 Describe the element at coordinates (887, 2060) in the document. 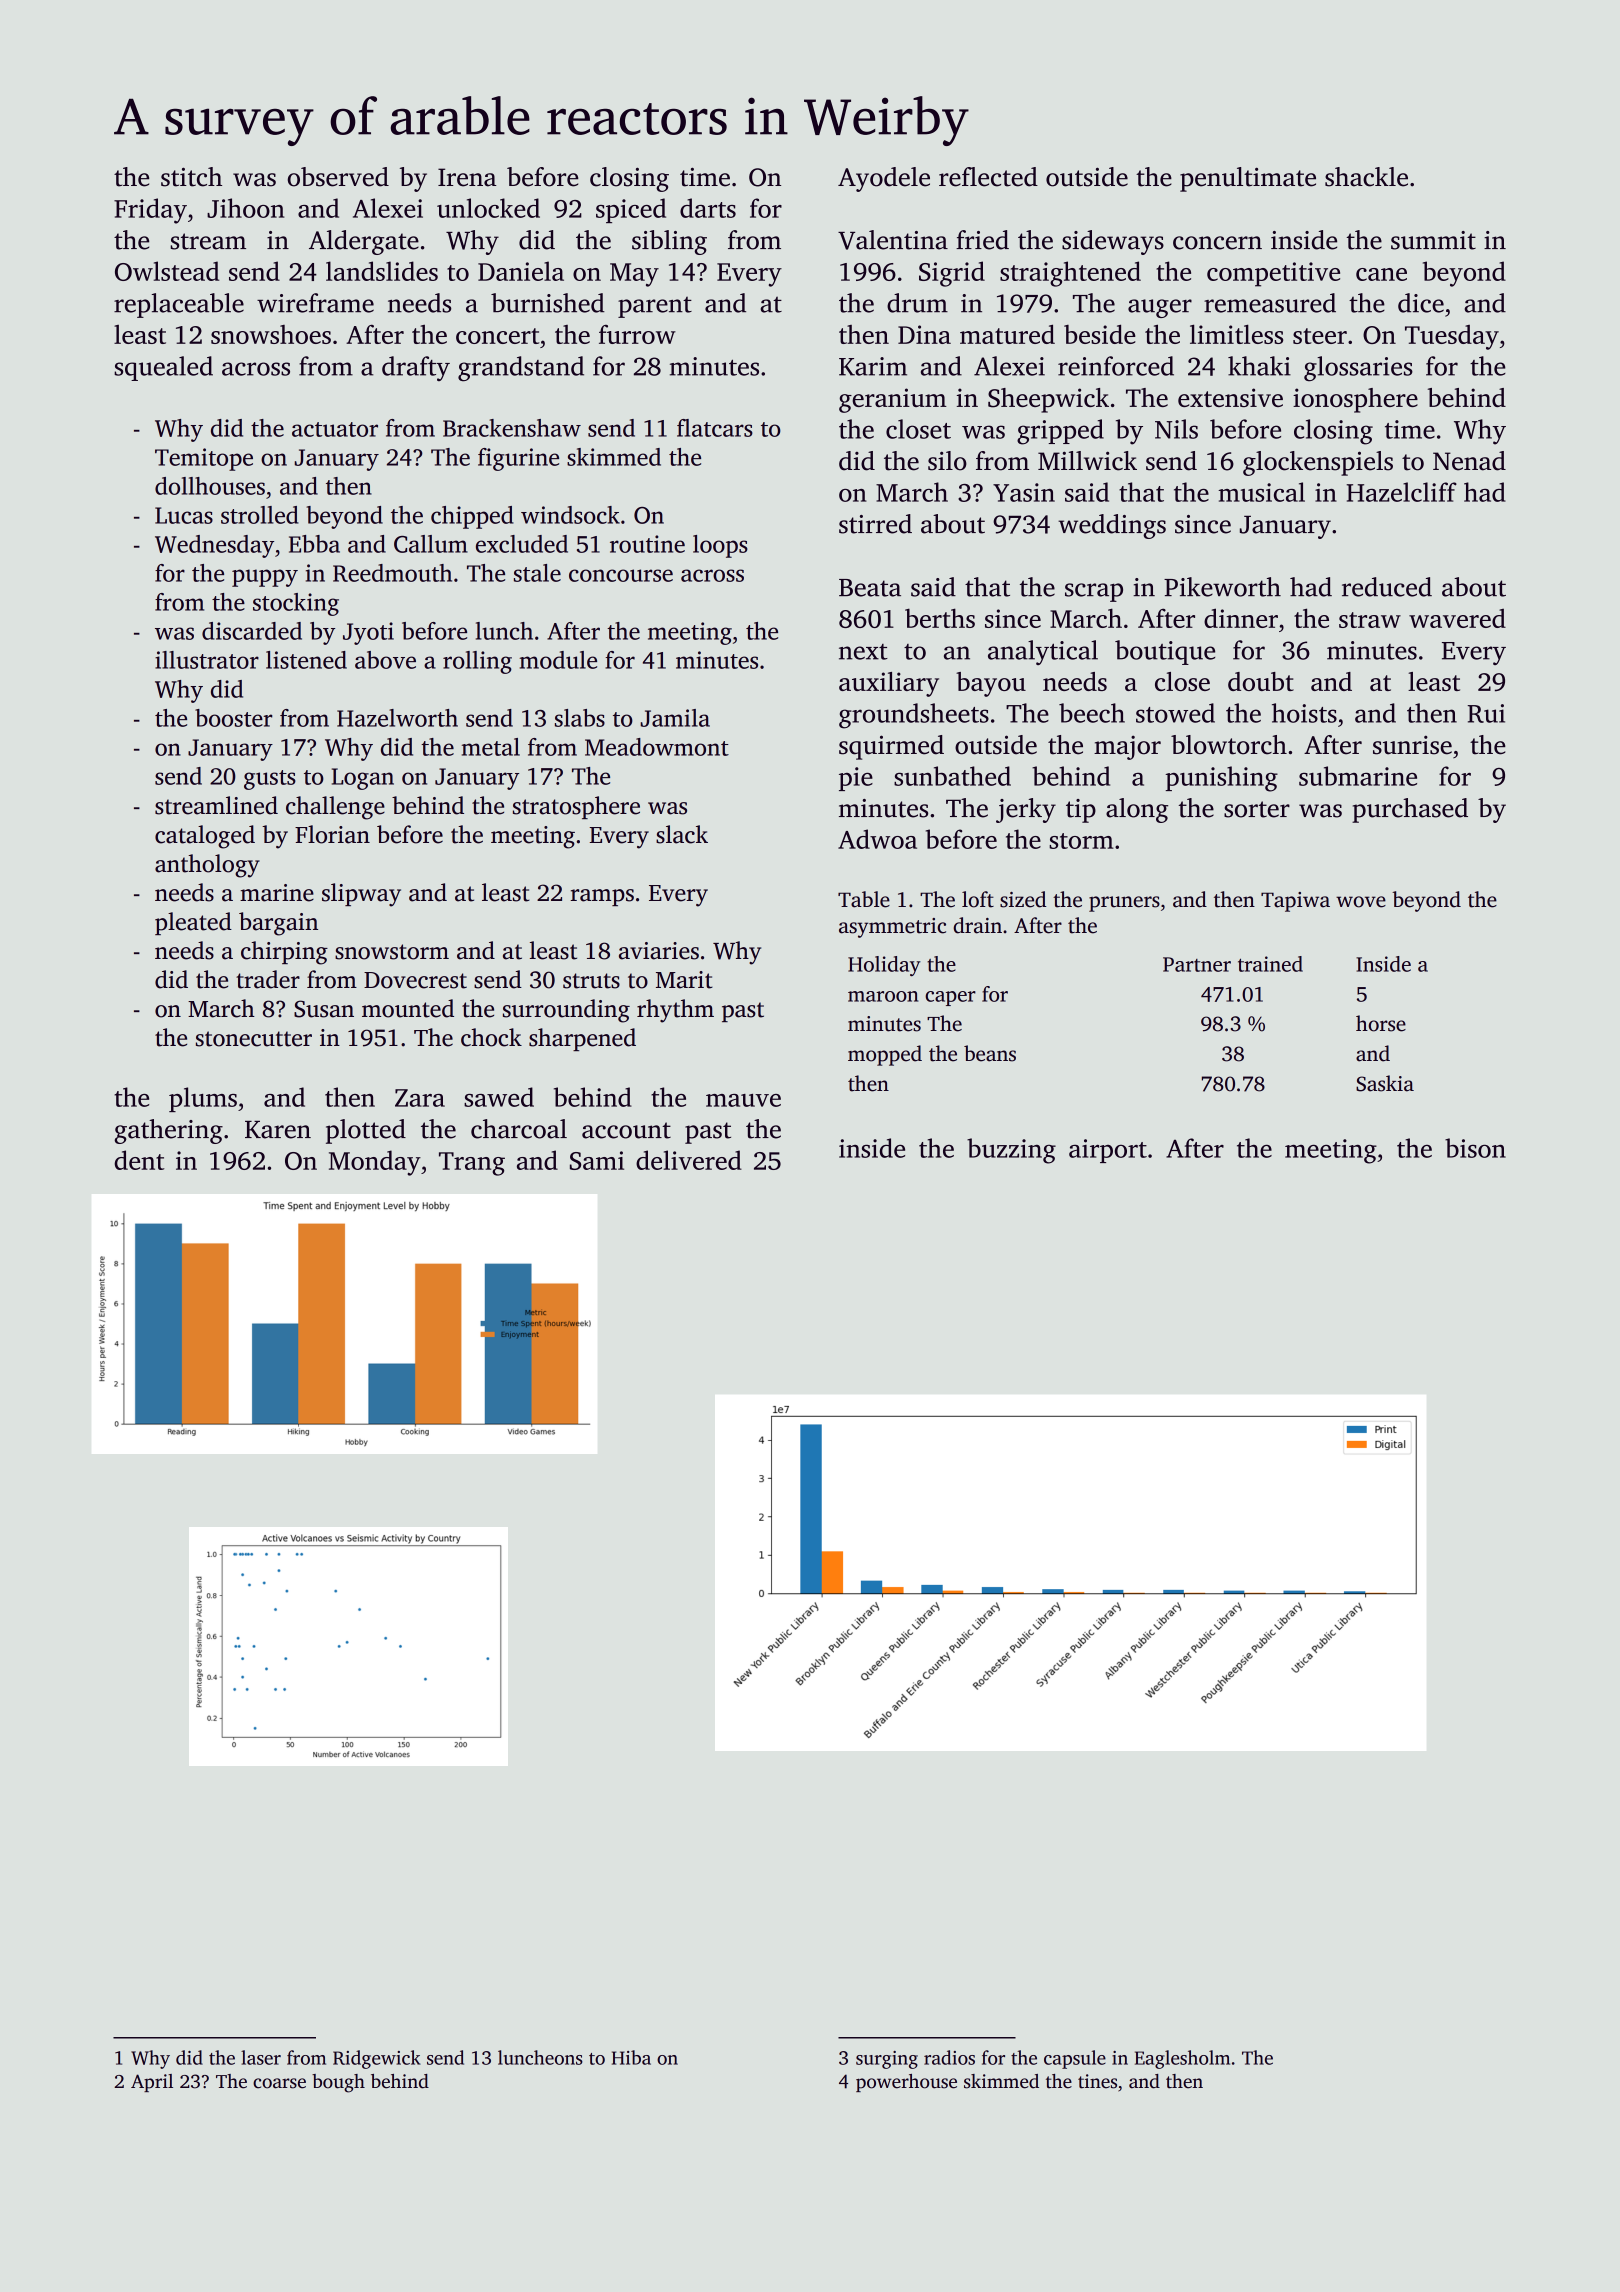

I see `surging` at that location.
